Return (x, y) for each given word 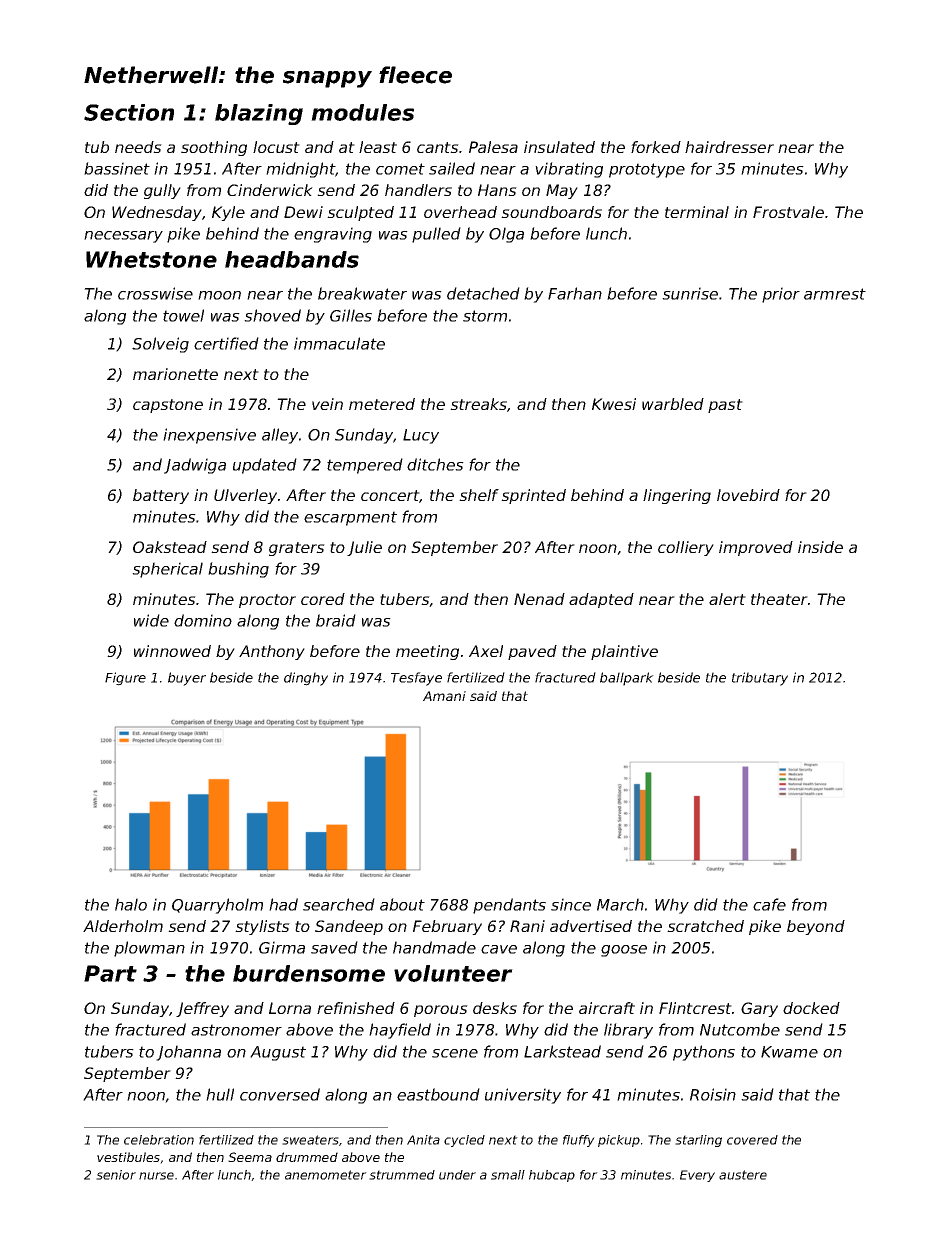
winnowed (172, 651)
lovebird (748, 495)
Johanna (188, 1053)
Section (129, 112)
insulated (559, 147)
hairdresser (729, 147)
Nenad (539, 599)
